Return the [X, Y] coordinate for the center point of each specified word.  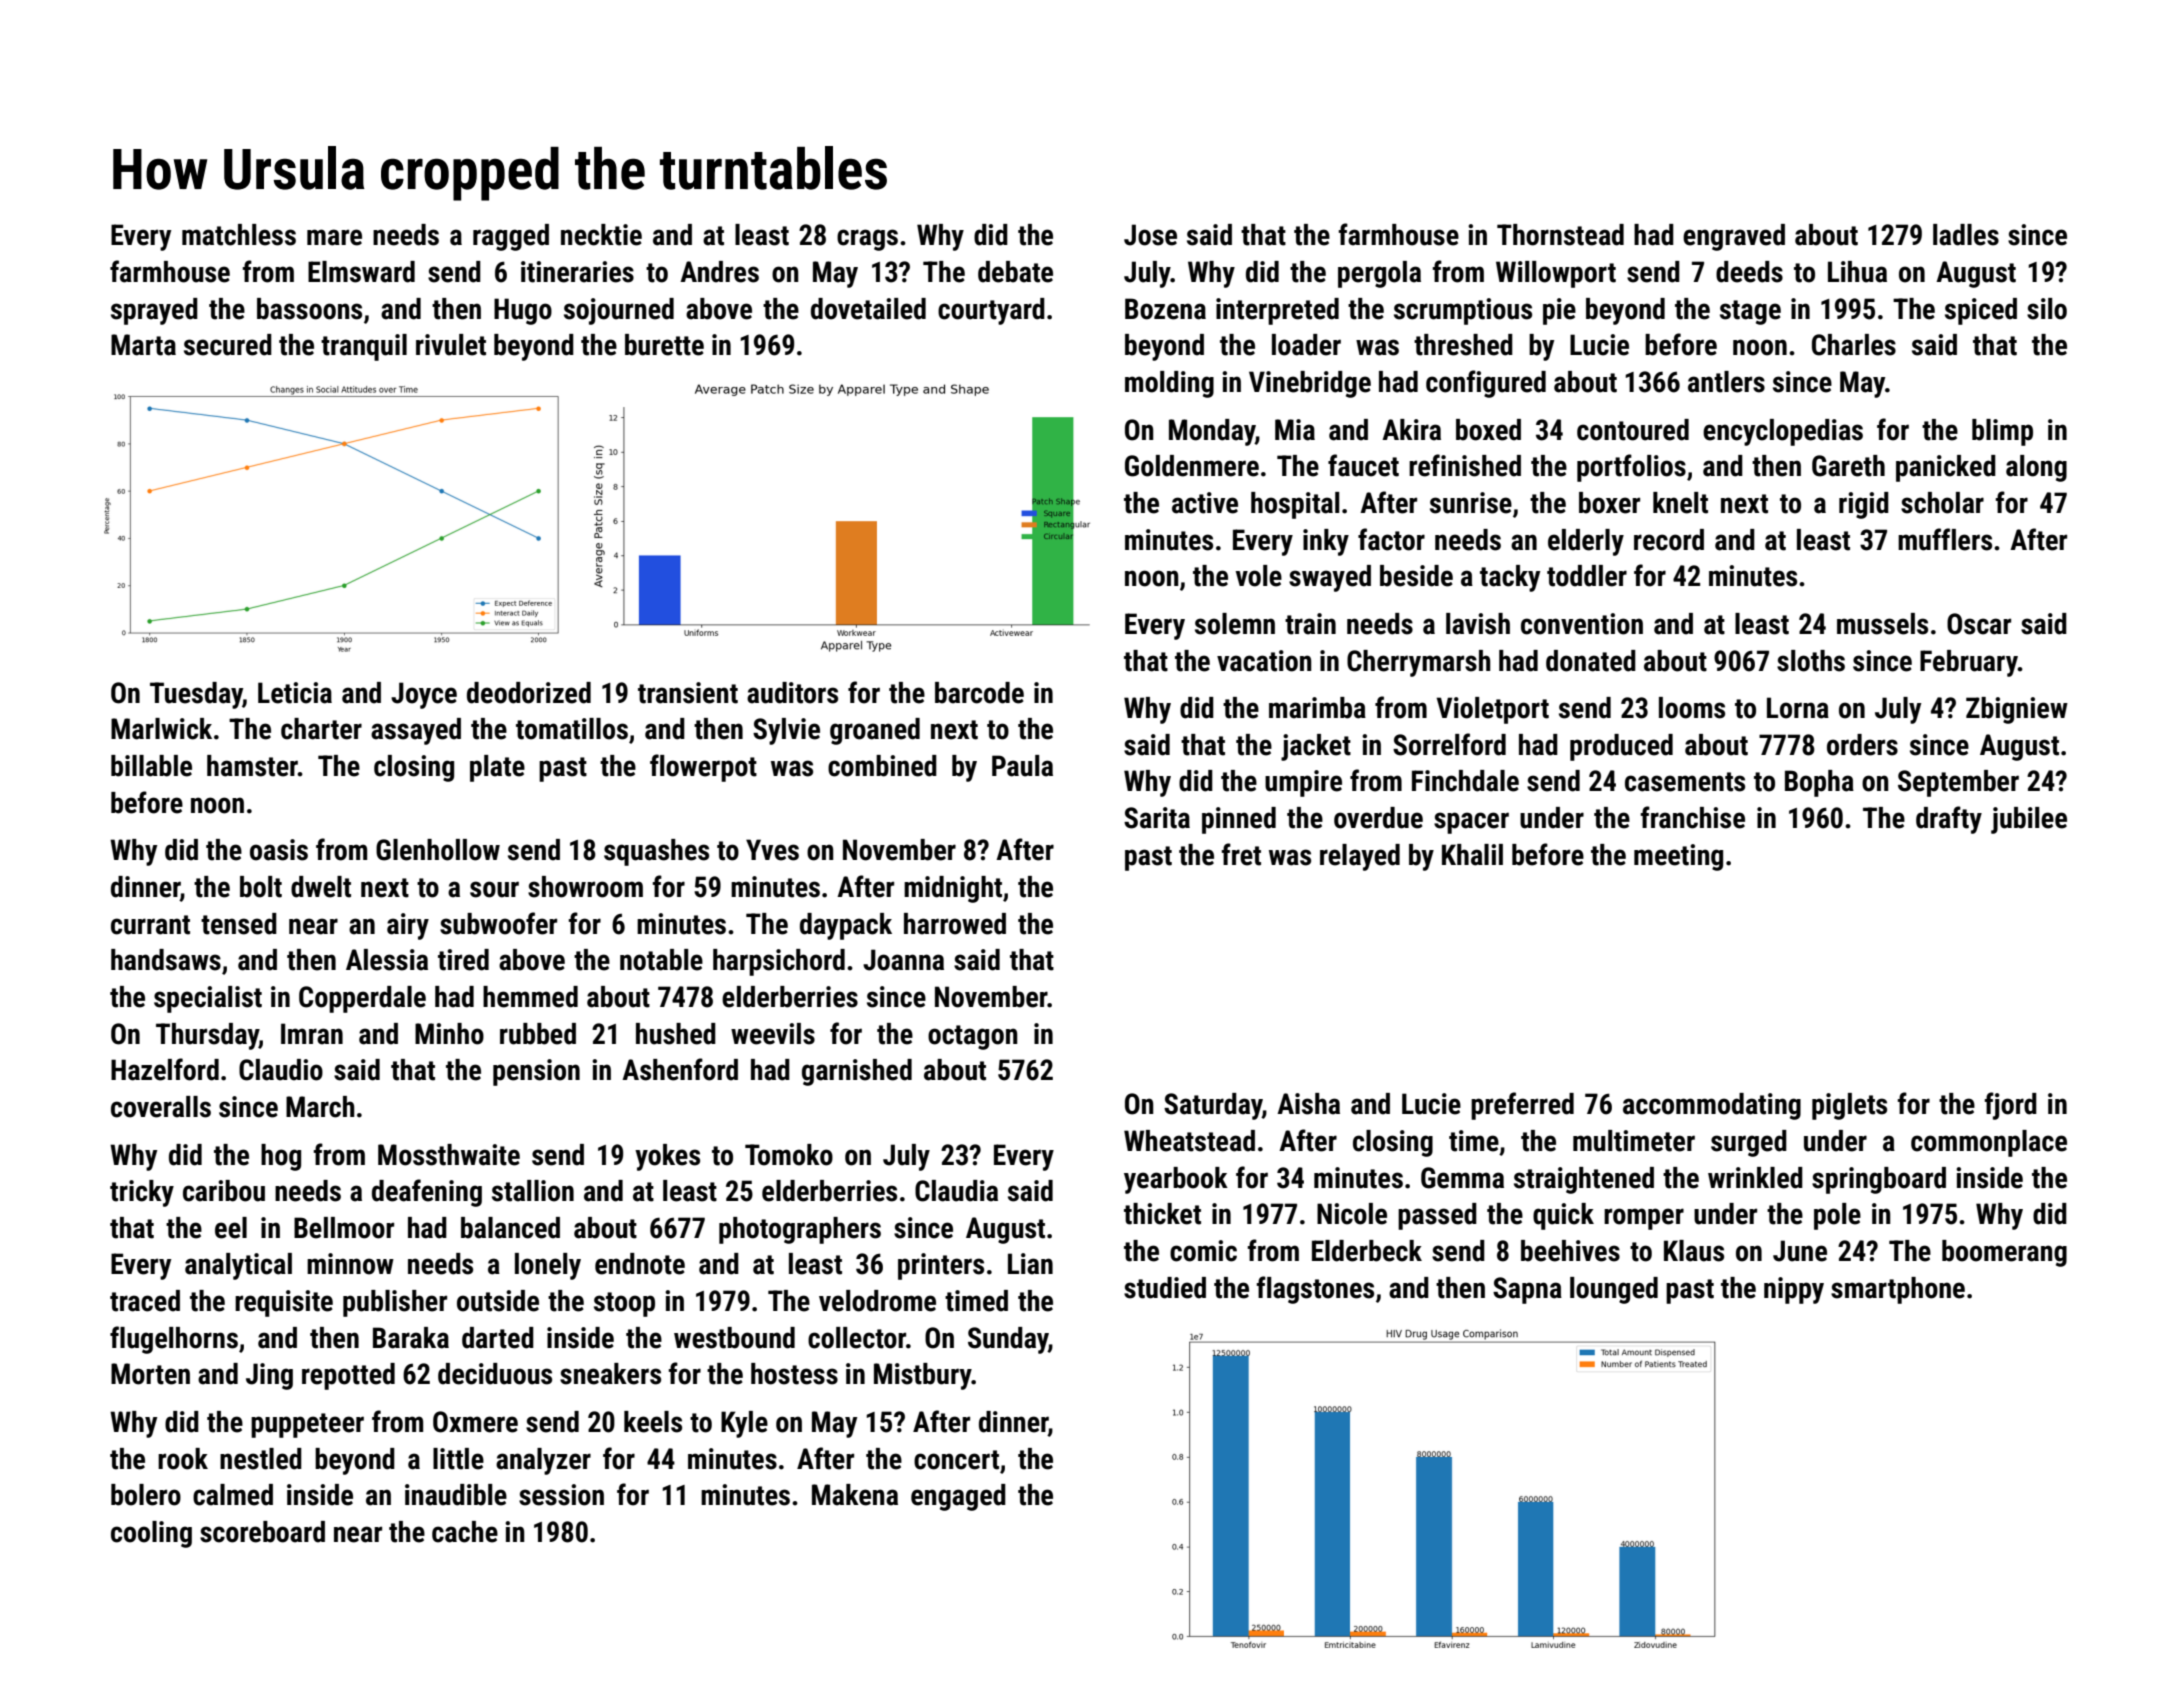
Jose [1150, 235]
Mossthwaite [449, 1155]
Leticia [295, 693]
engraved [1734, 237]
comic [1203, 1251]
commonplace [1989, 1143]
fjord [2010, 1106]
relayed [1360, 857]
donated [1591, 661]
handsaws [166, 960]
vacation [1264, 661]
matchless [239, 235]
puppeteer [307, 1425]
